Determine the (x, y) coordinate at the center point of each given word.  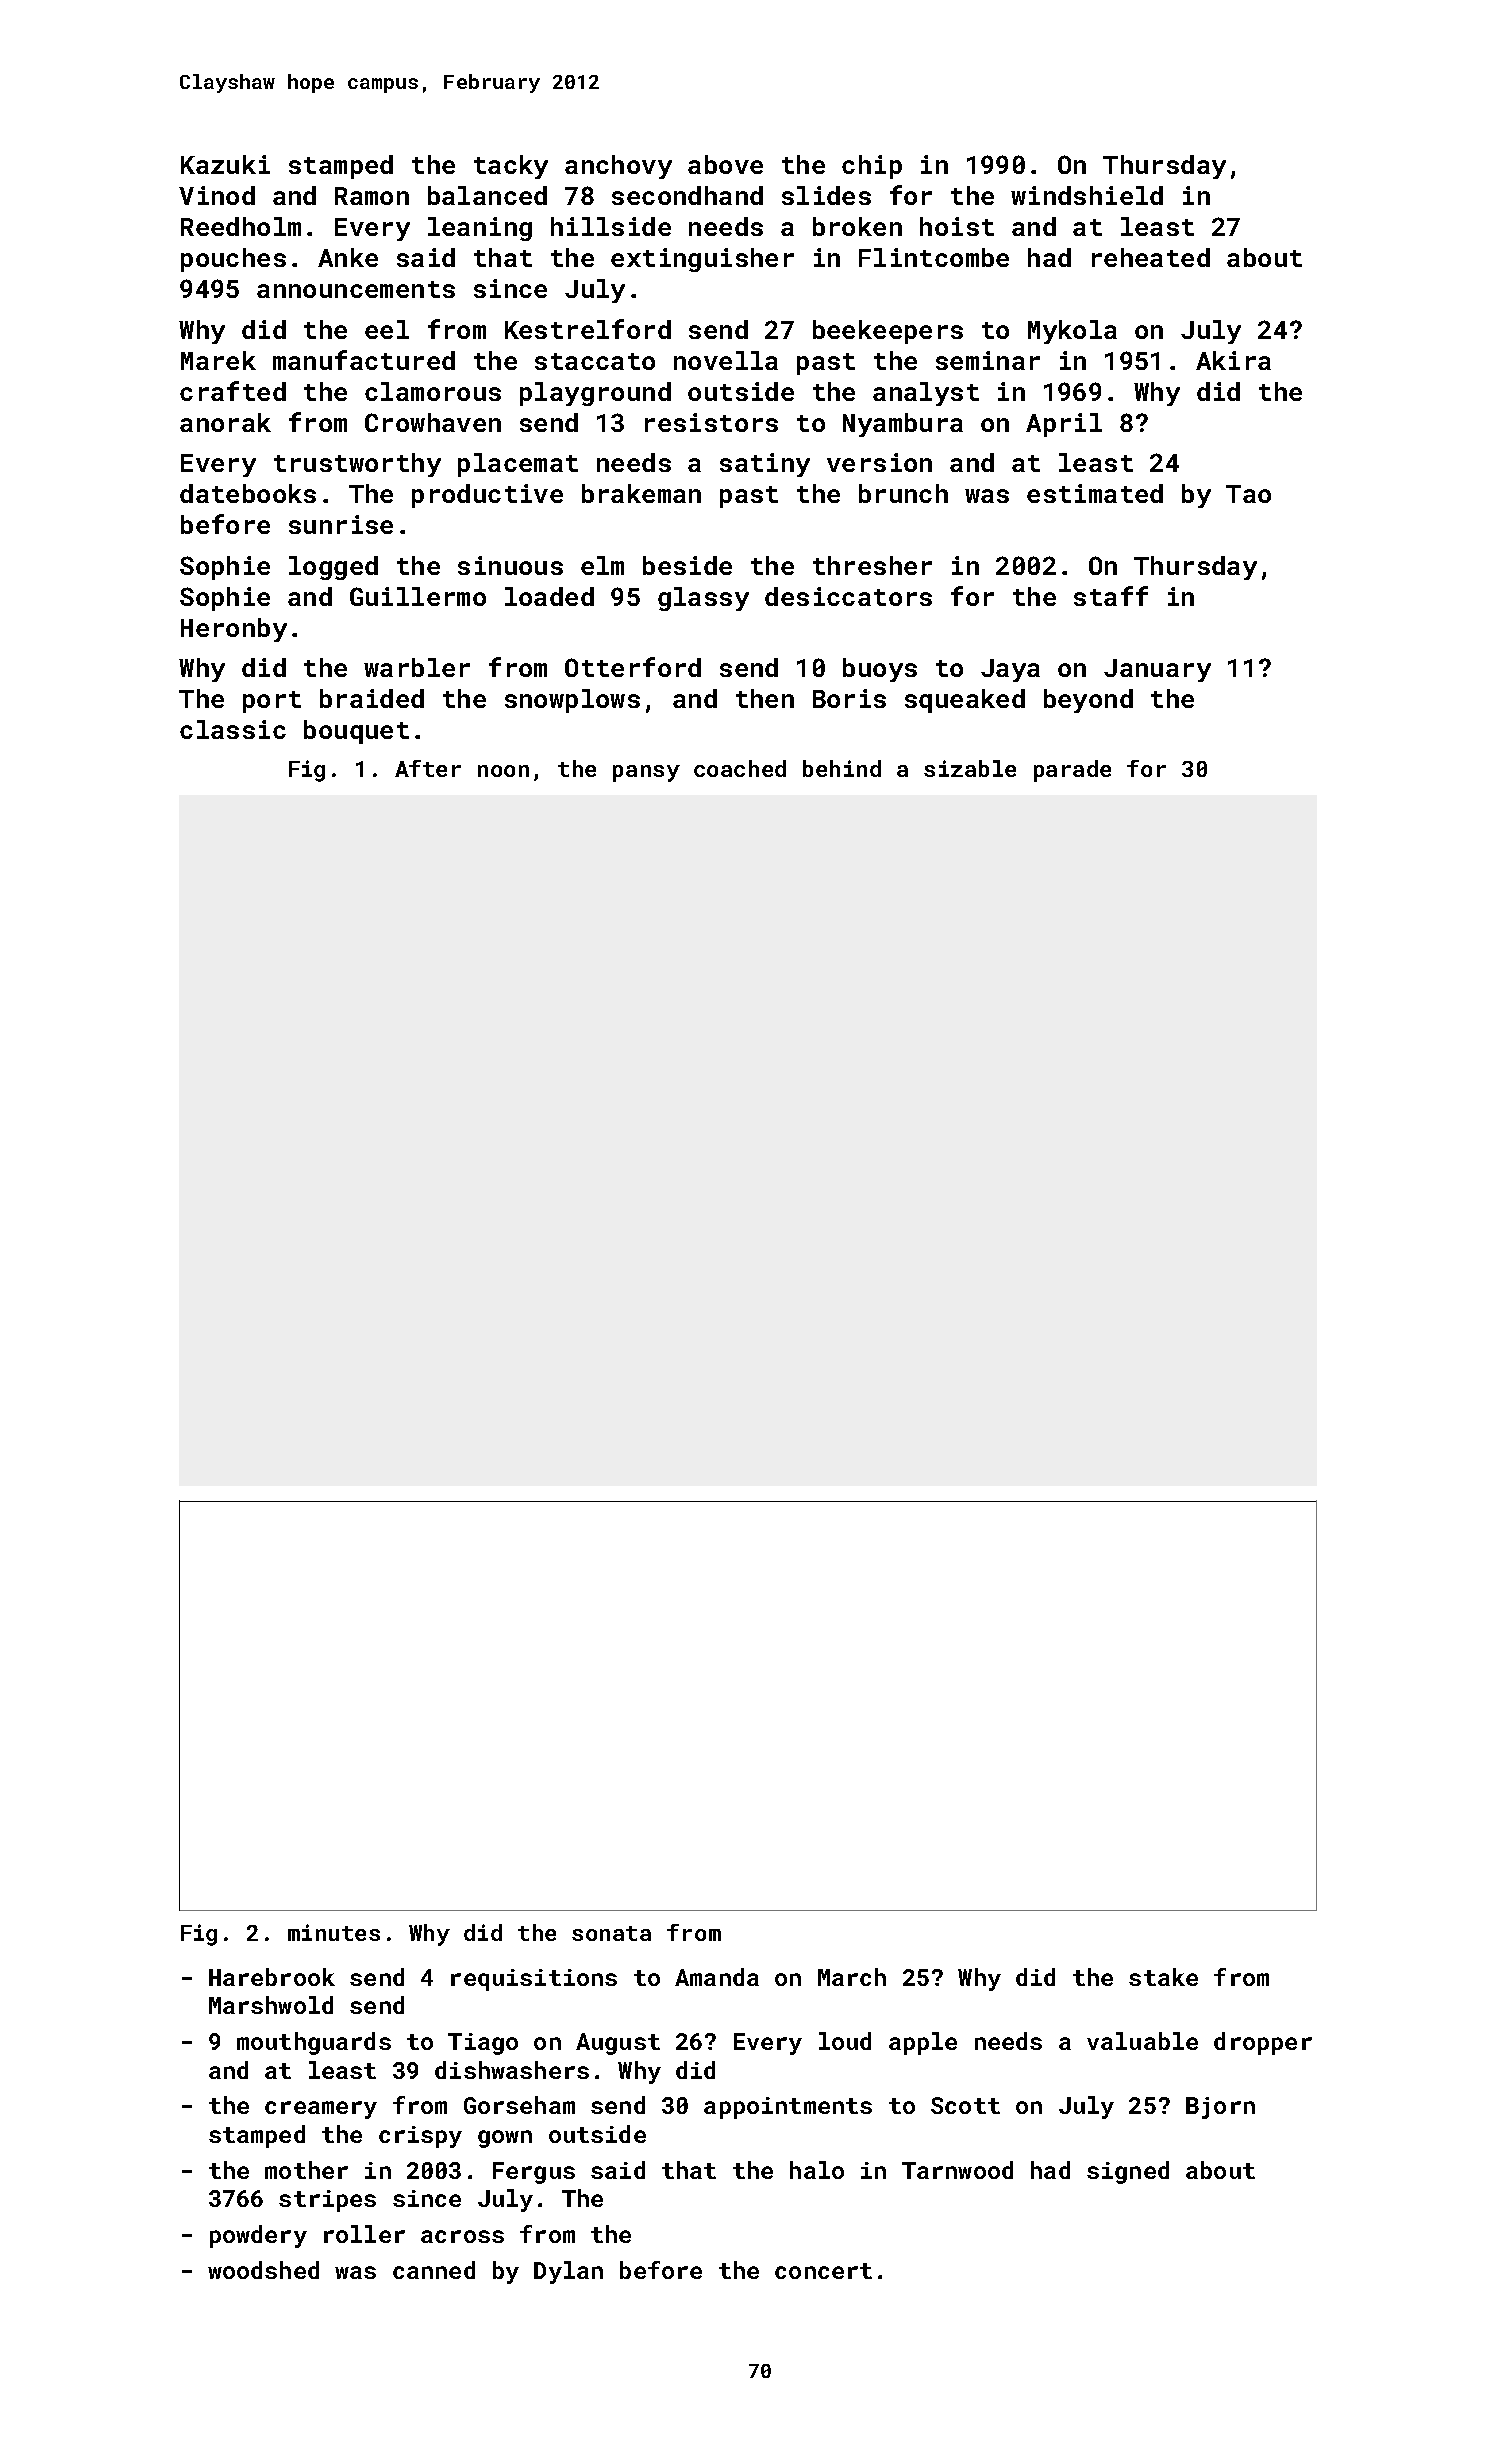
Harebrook (272, 1977)
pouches (233, 260)
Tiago (483, 2044)
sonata (611, 1933)
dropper (1263, 2043)
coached (740, 768)
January (1157, 670)
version (879, 462)
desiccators (848, 596)
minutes (334, 1932)
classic (233, 729)
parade (1072, 771)
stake (1163, 1977)
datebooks (248, 493)
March (852, 1977)
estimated (1095, 493)
